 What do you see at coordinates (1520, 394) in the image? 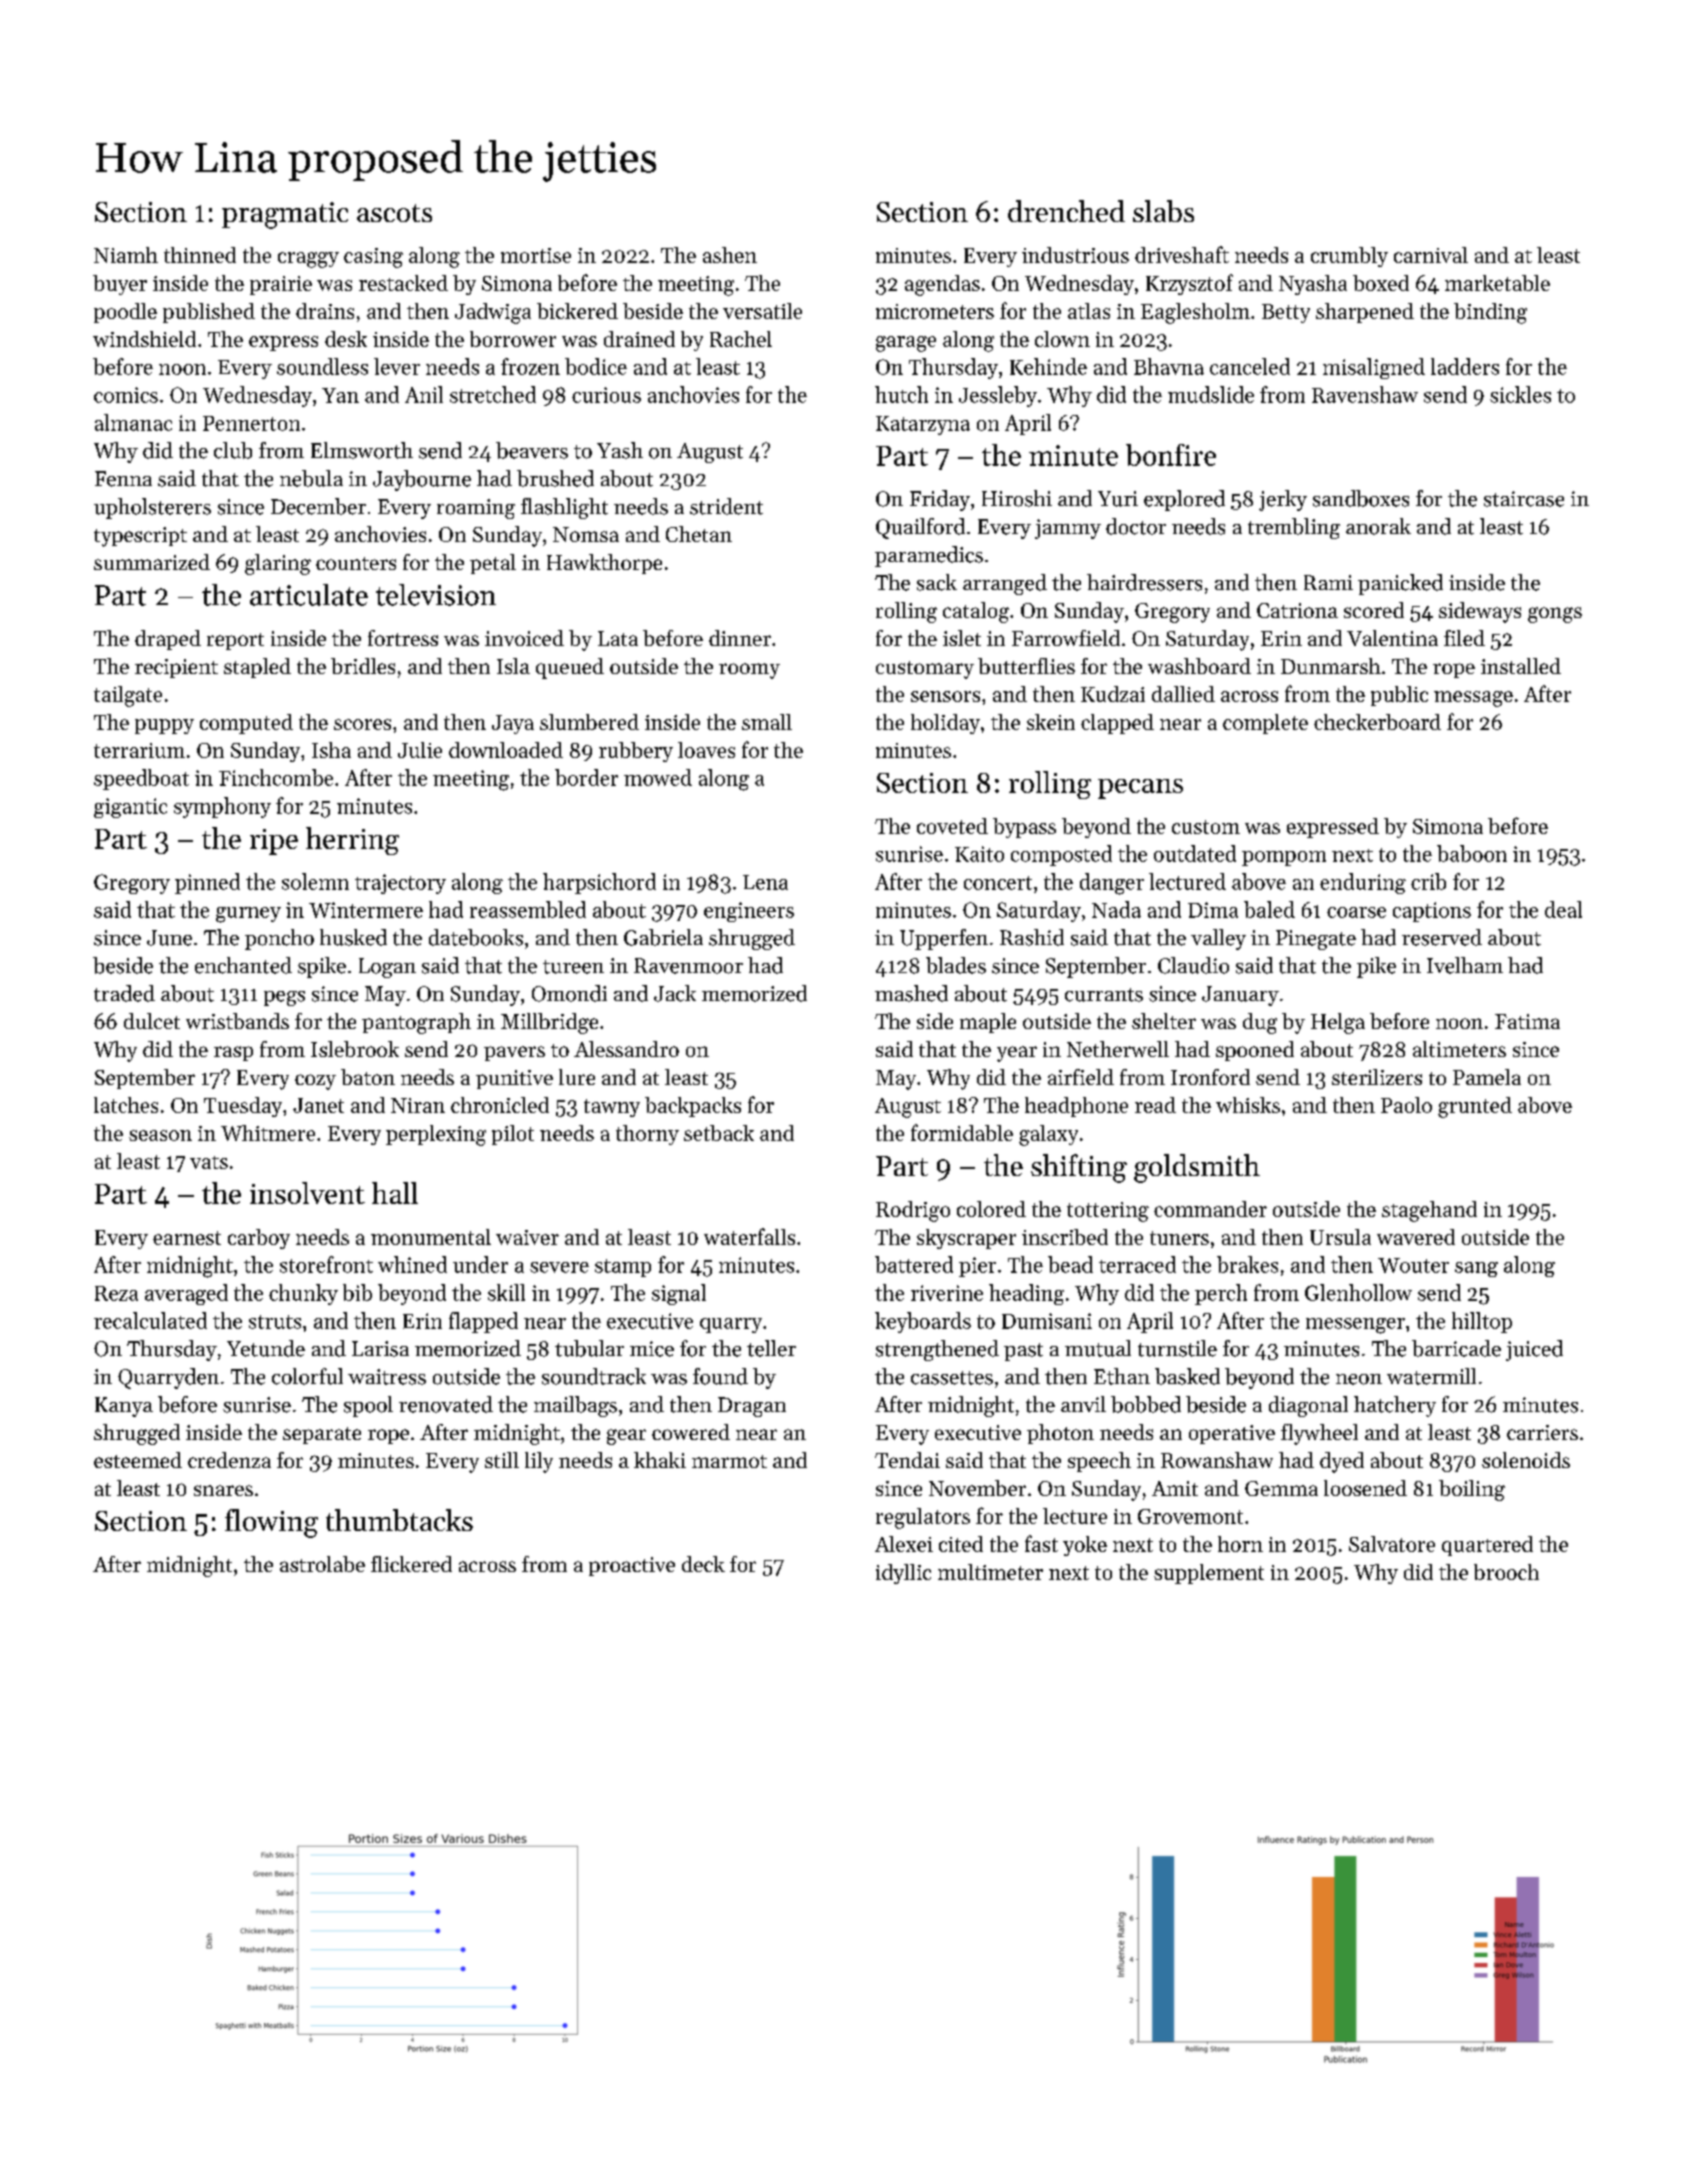
I see `sickles` at bounding box center [1520, 394].
